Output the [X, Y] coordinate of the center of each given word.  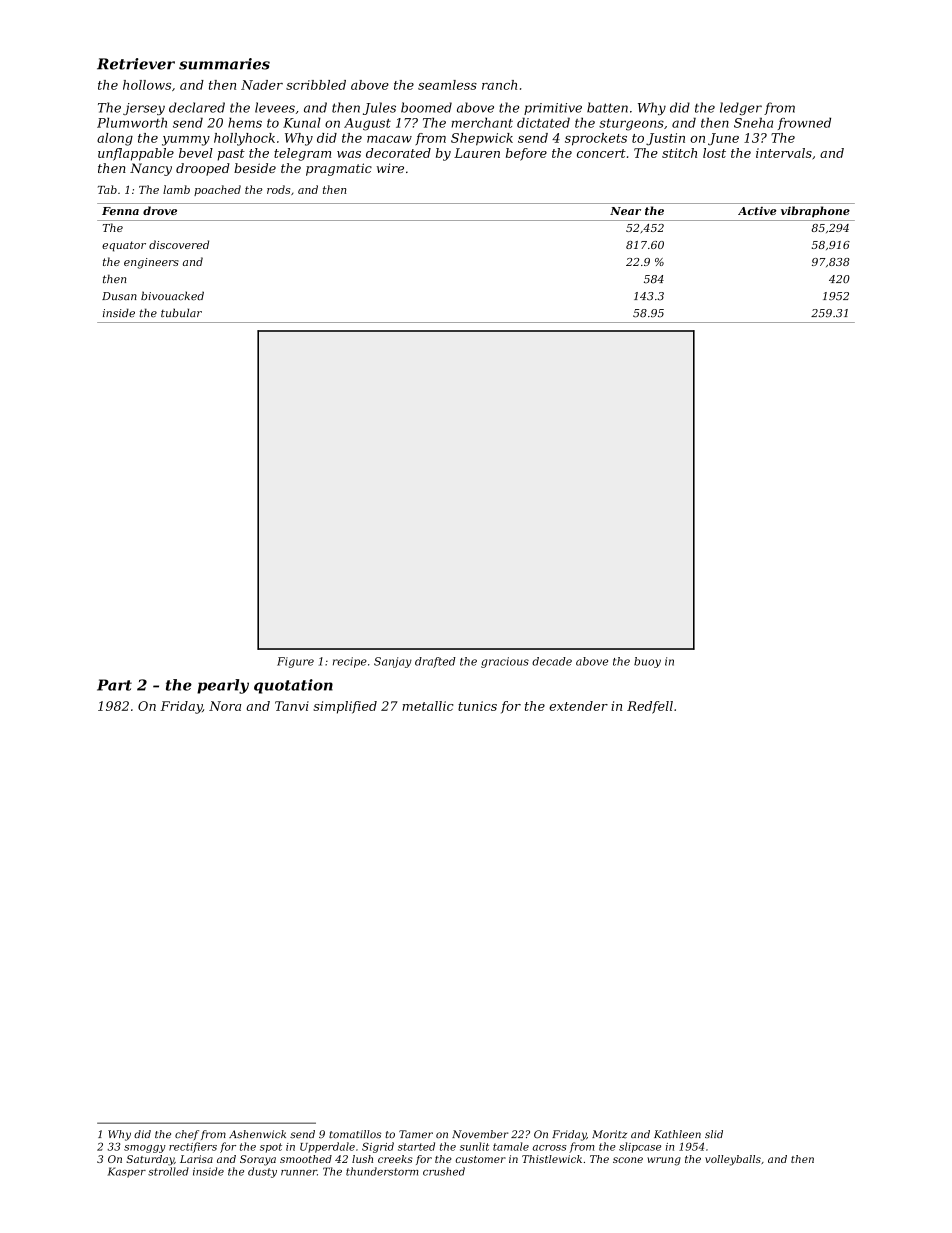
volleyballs [733, 1160]
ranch [499, 85]
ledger [741, 108]
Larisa [196, 1159]
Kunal [302, 122]
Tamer [416, 1134]
